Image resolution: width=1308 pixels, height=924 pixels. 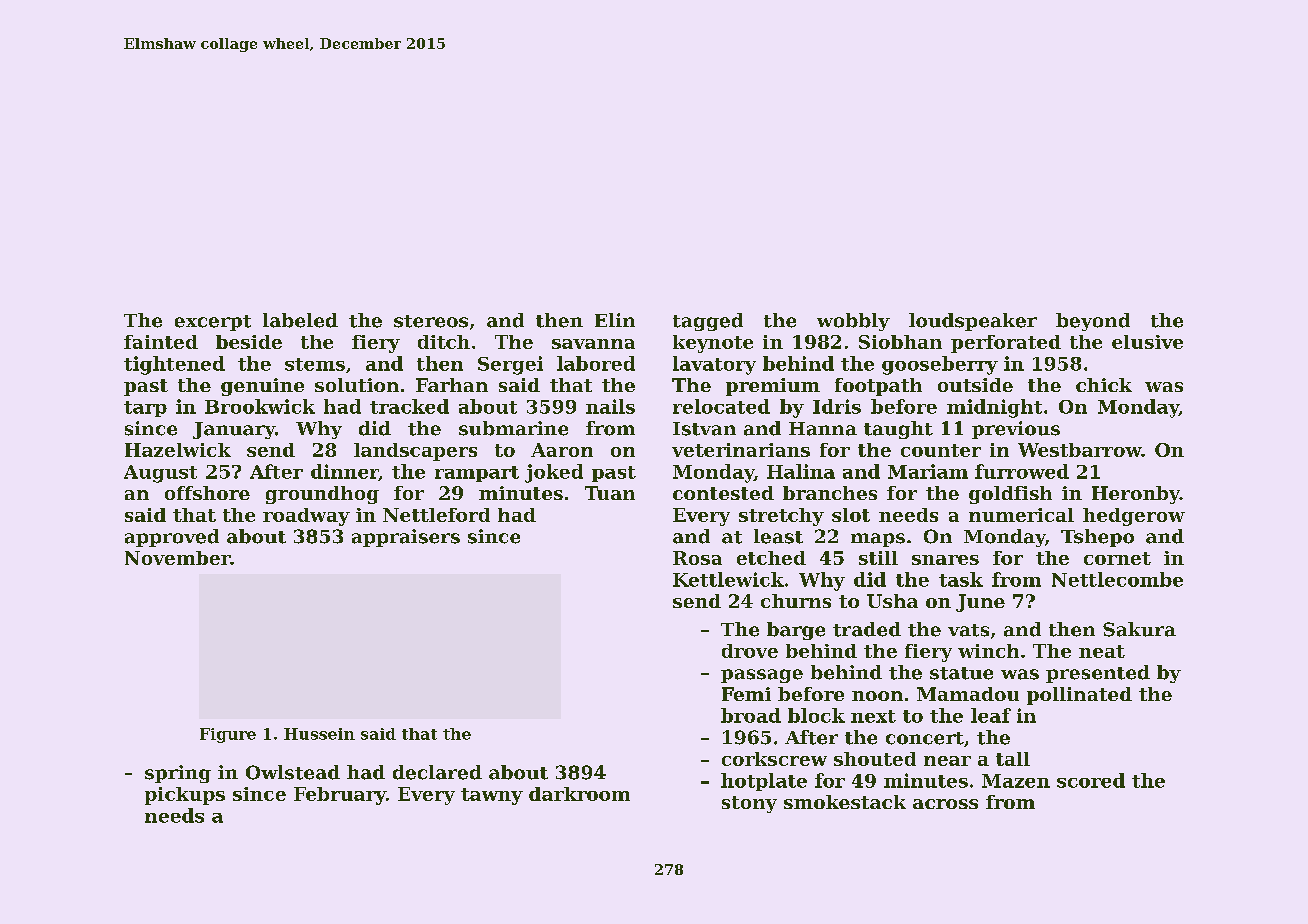 I want to click on task, so click(x=961, y=579).
